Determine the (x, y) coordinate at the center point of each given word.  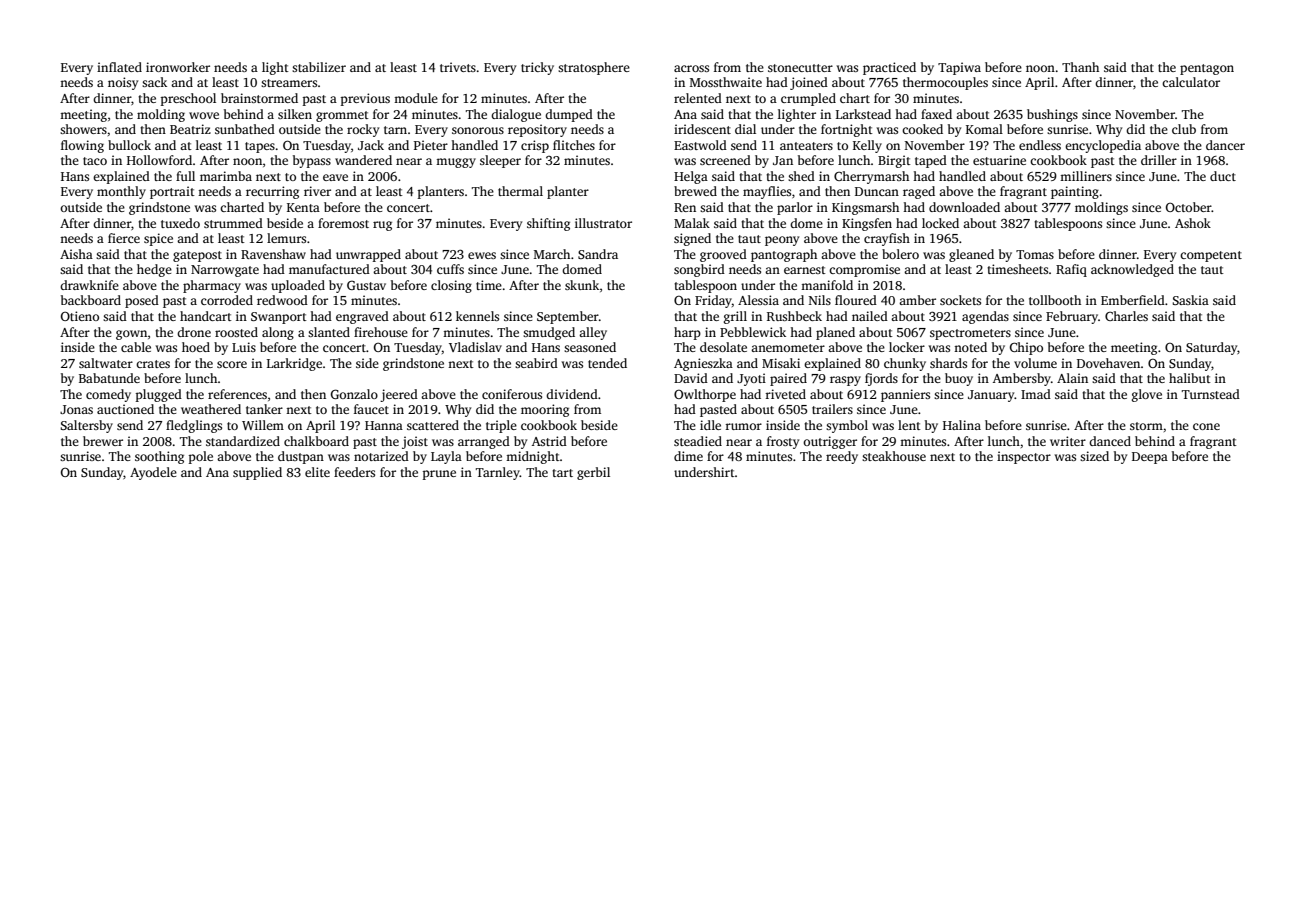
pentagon (1207, 69)
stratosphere (594, 68)
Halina (962, 425)
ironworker (178, 67)
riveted (785, 394)
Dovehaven (1108, 363)
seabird (536, 363)
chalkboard (316, 441)
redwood (282, 300)
